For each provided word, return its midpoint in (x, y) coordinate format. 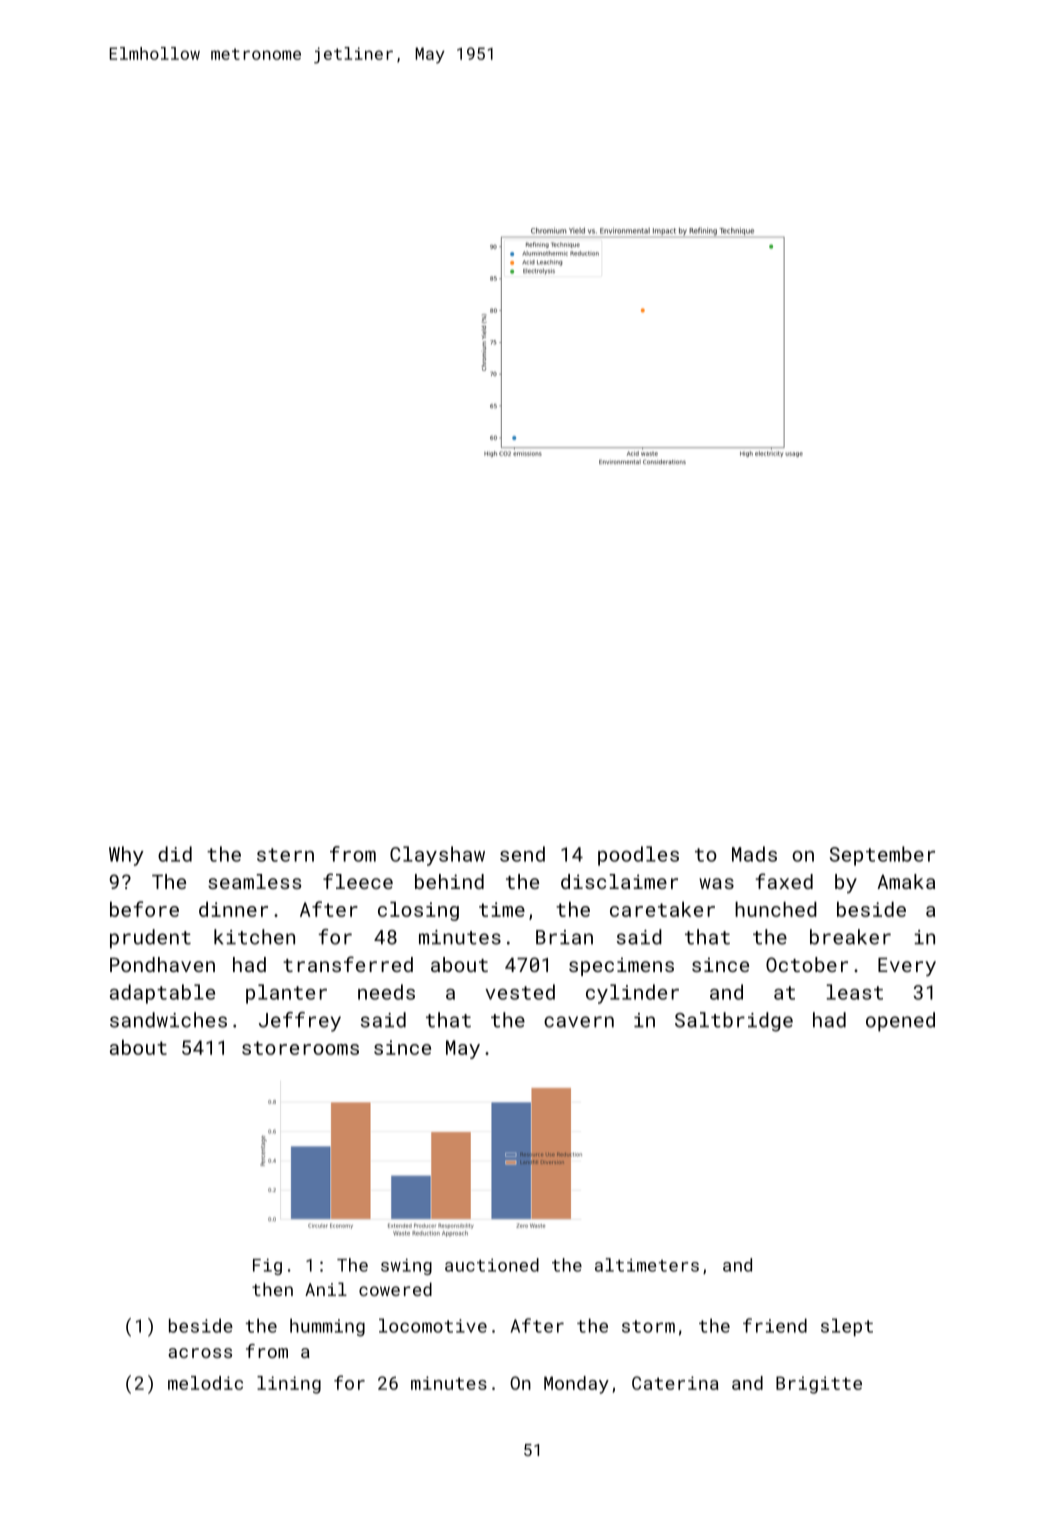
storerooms (300, 1048)
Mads (754, 854)
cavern (579, 1022)
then (272, 1289)
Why (126, 856)
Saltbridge (734, 1022)
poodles (638, 856)
